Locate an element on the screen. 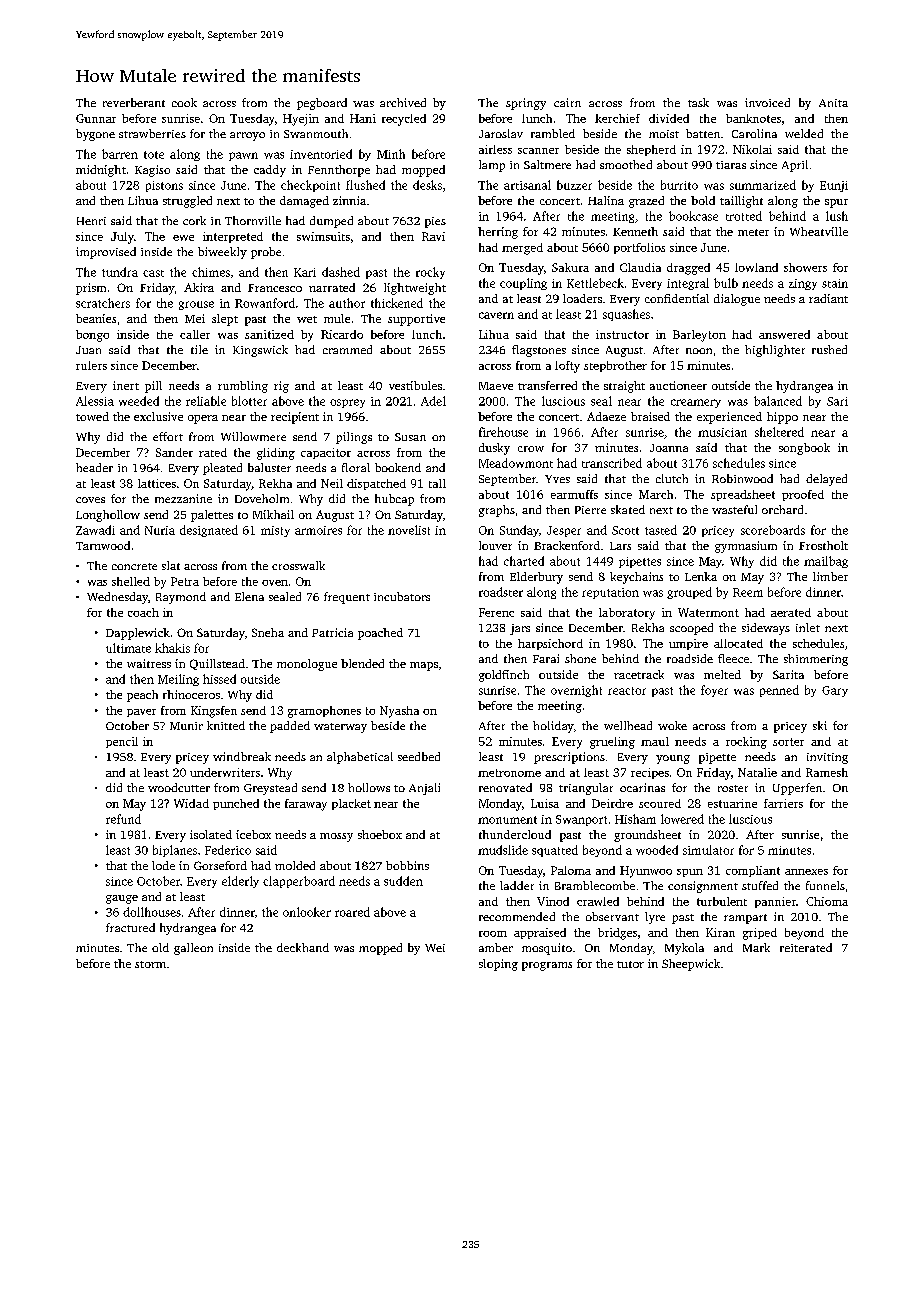 This screenshot has height=1308, width=924. padded is located at coordinates (290, 727).
